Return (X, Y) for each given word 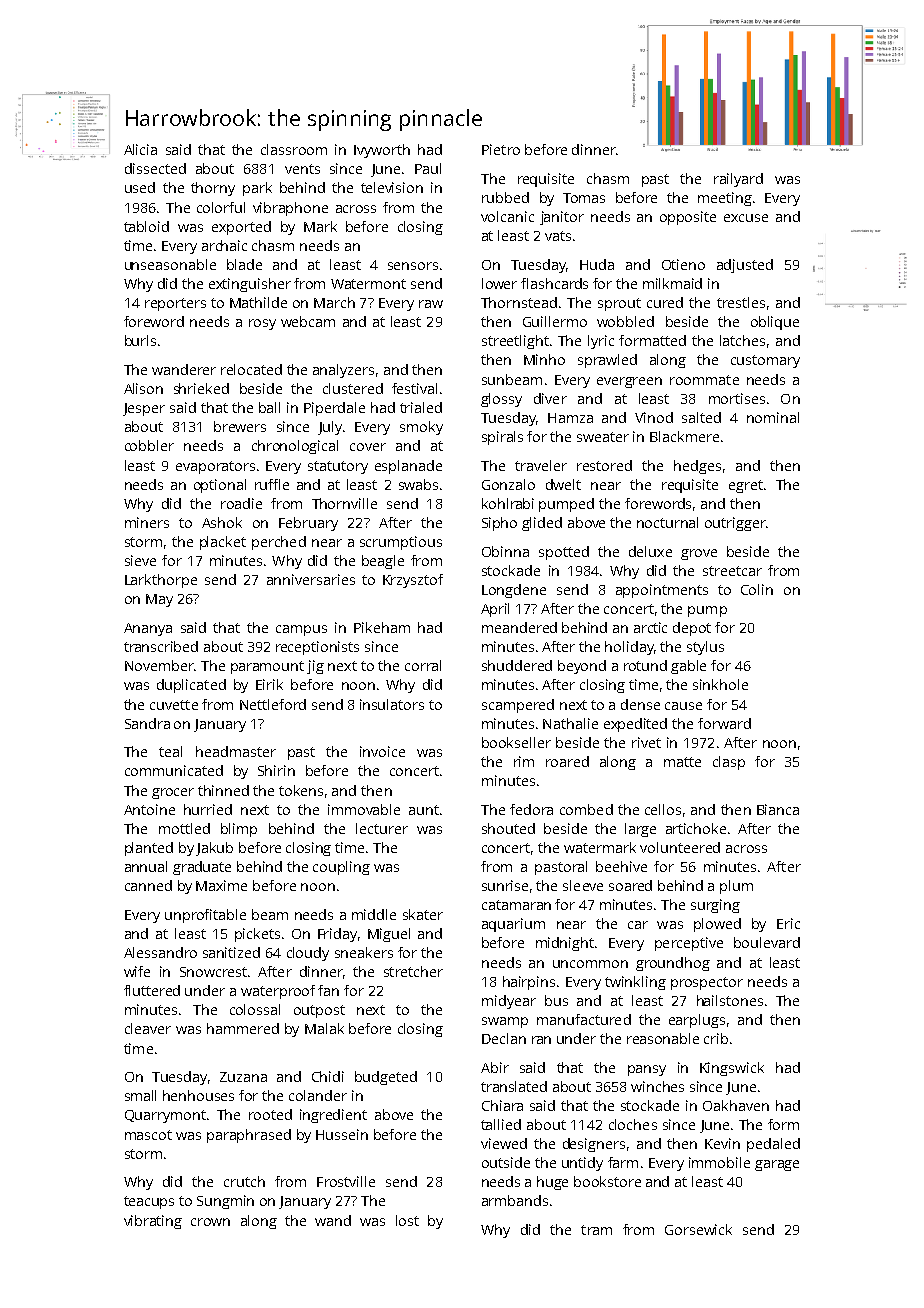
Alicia (140, 149)
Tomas (584, 198)
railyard (738, 180)
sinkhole (720, 684)
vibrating (153, 1222)
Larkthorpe (161, 581)
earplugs (697, 1021)
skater (423, 914)
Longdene (514, 591)
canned (148, 885)
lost (407, 1220)
